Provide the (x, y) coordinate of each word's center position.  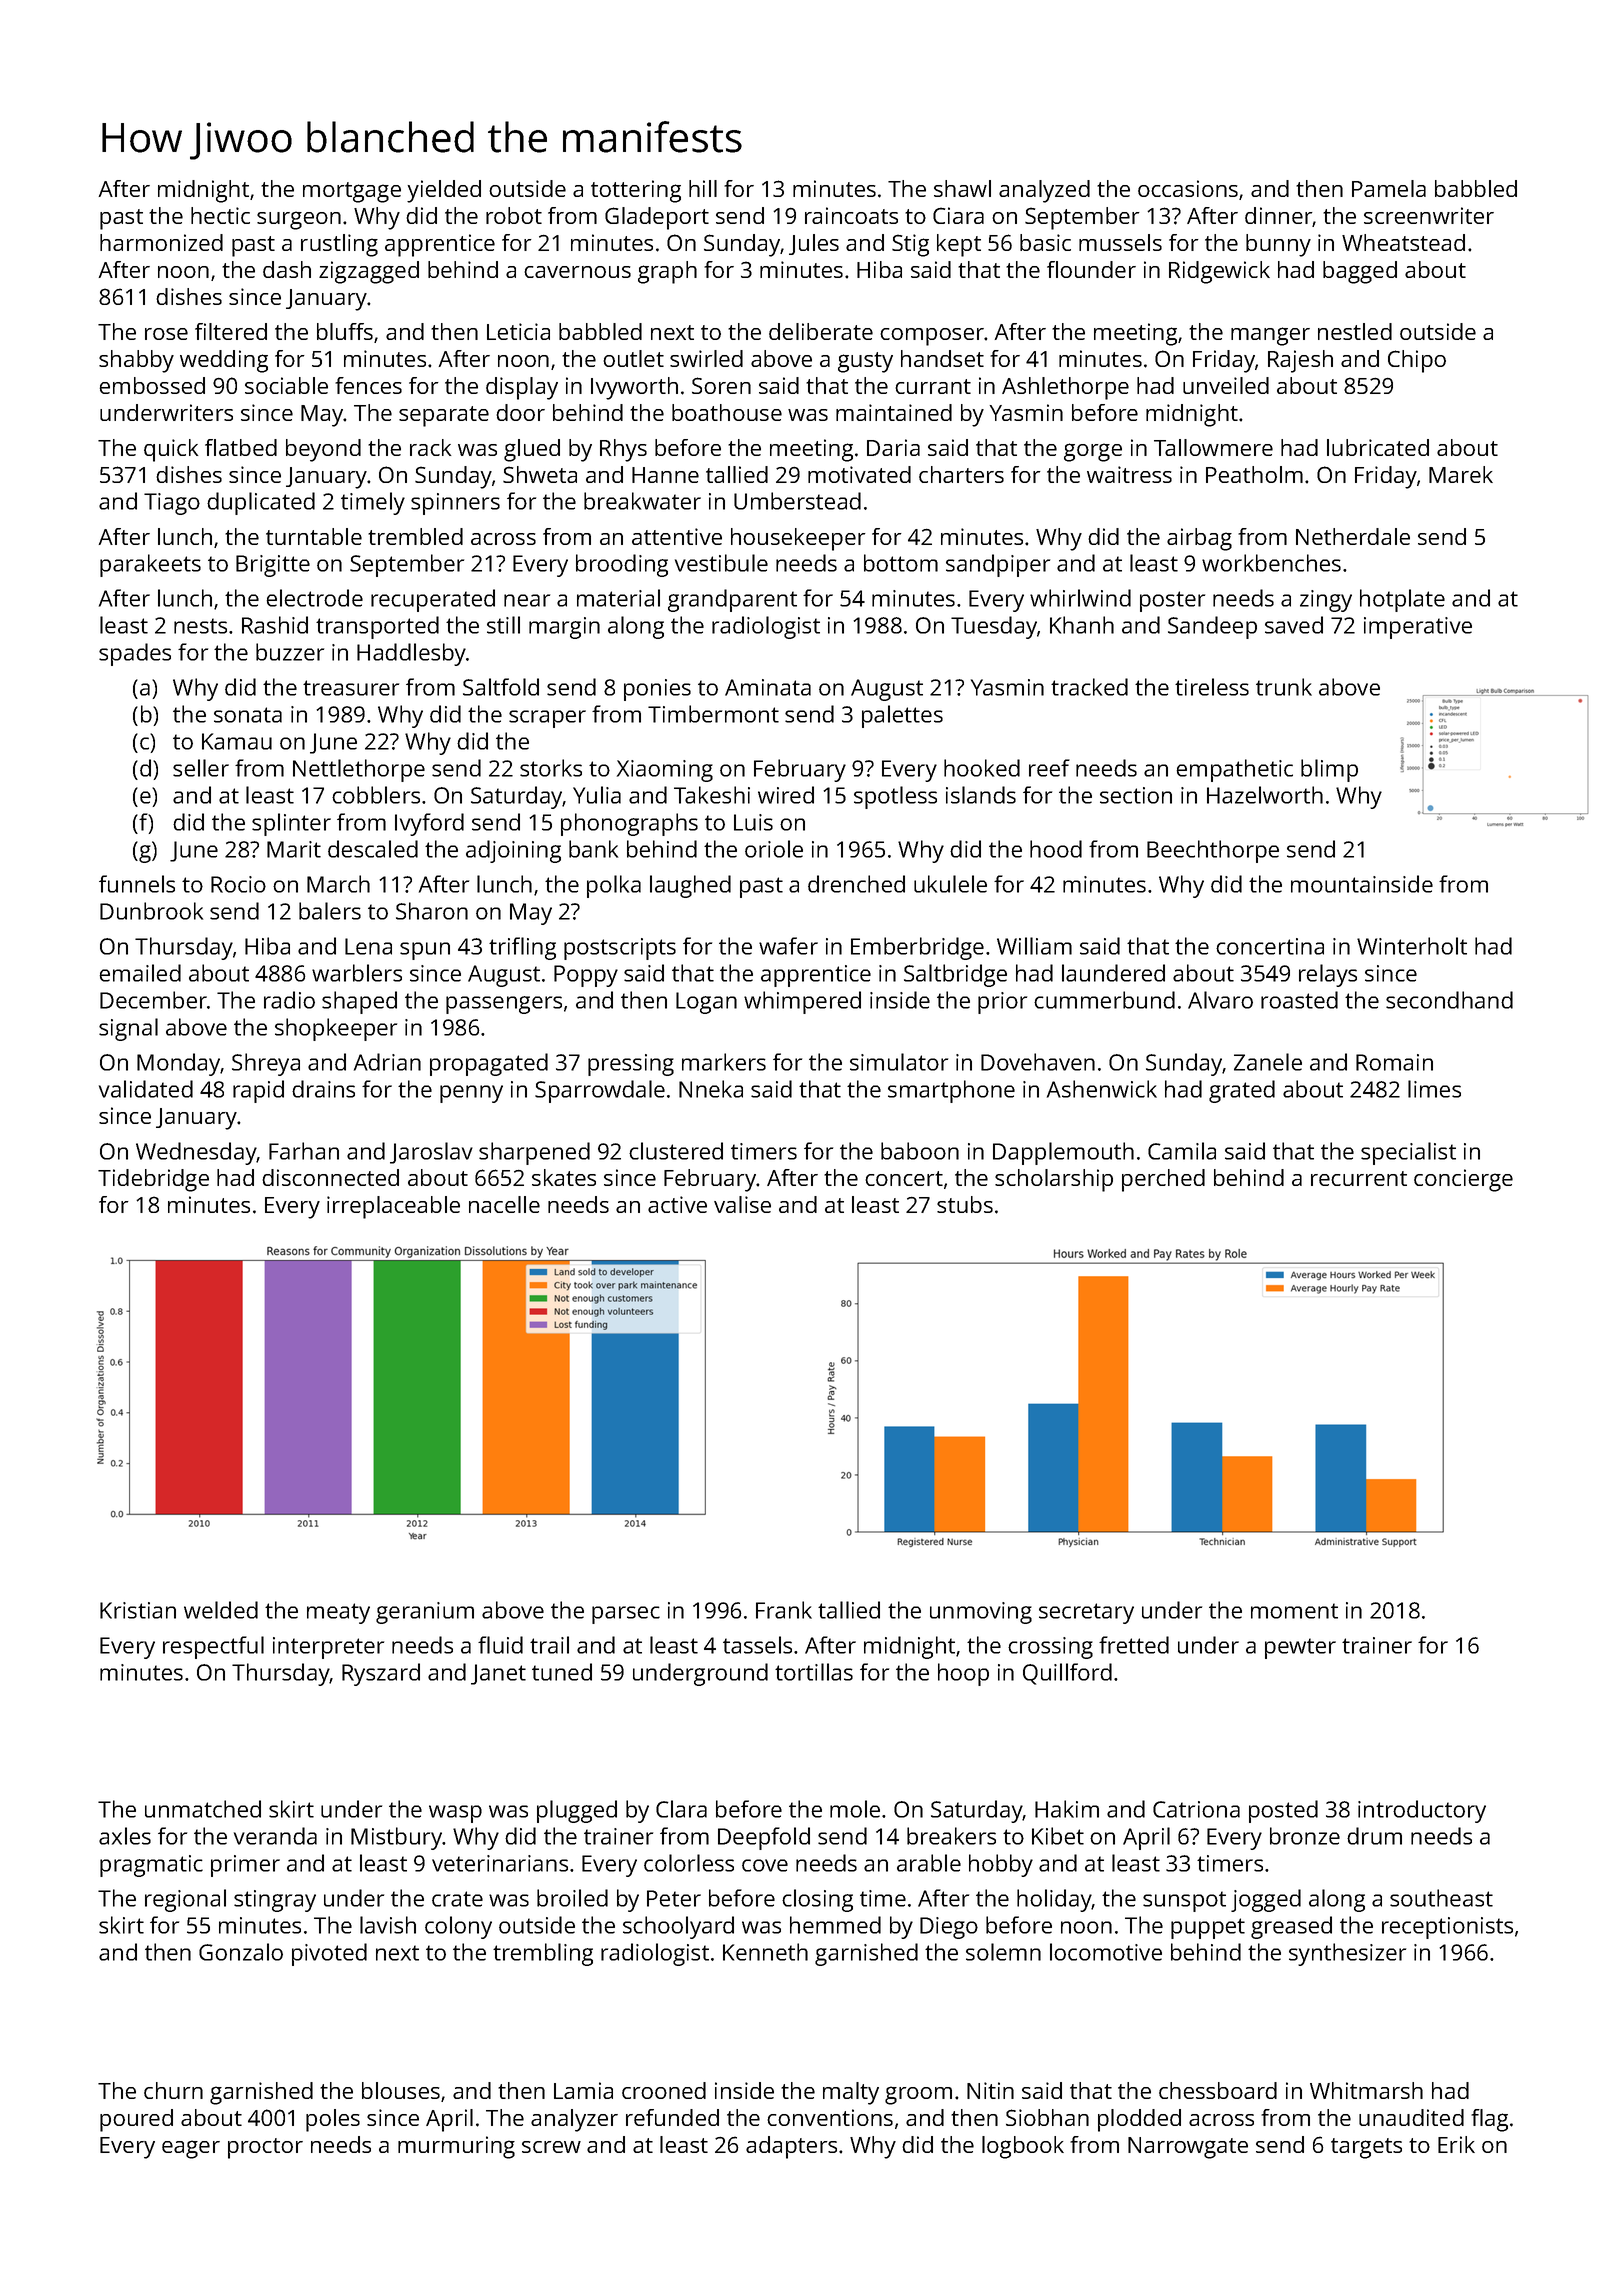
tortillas (814, 1672)
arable (929, 1863)
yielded (444, 191)
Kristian (138, 1610)
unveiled (1226, 385)
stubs (965, 1204)
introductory (1422, 1811)
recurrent (1359, 1178)
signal (128, 1029)
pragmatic (151, 1866)
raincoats (851, 215)
